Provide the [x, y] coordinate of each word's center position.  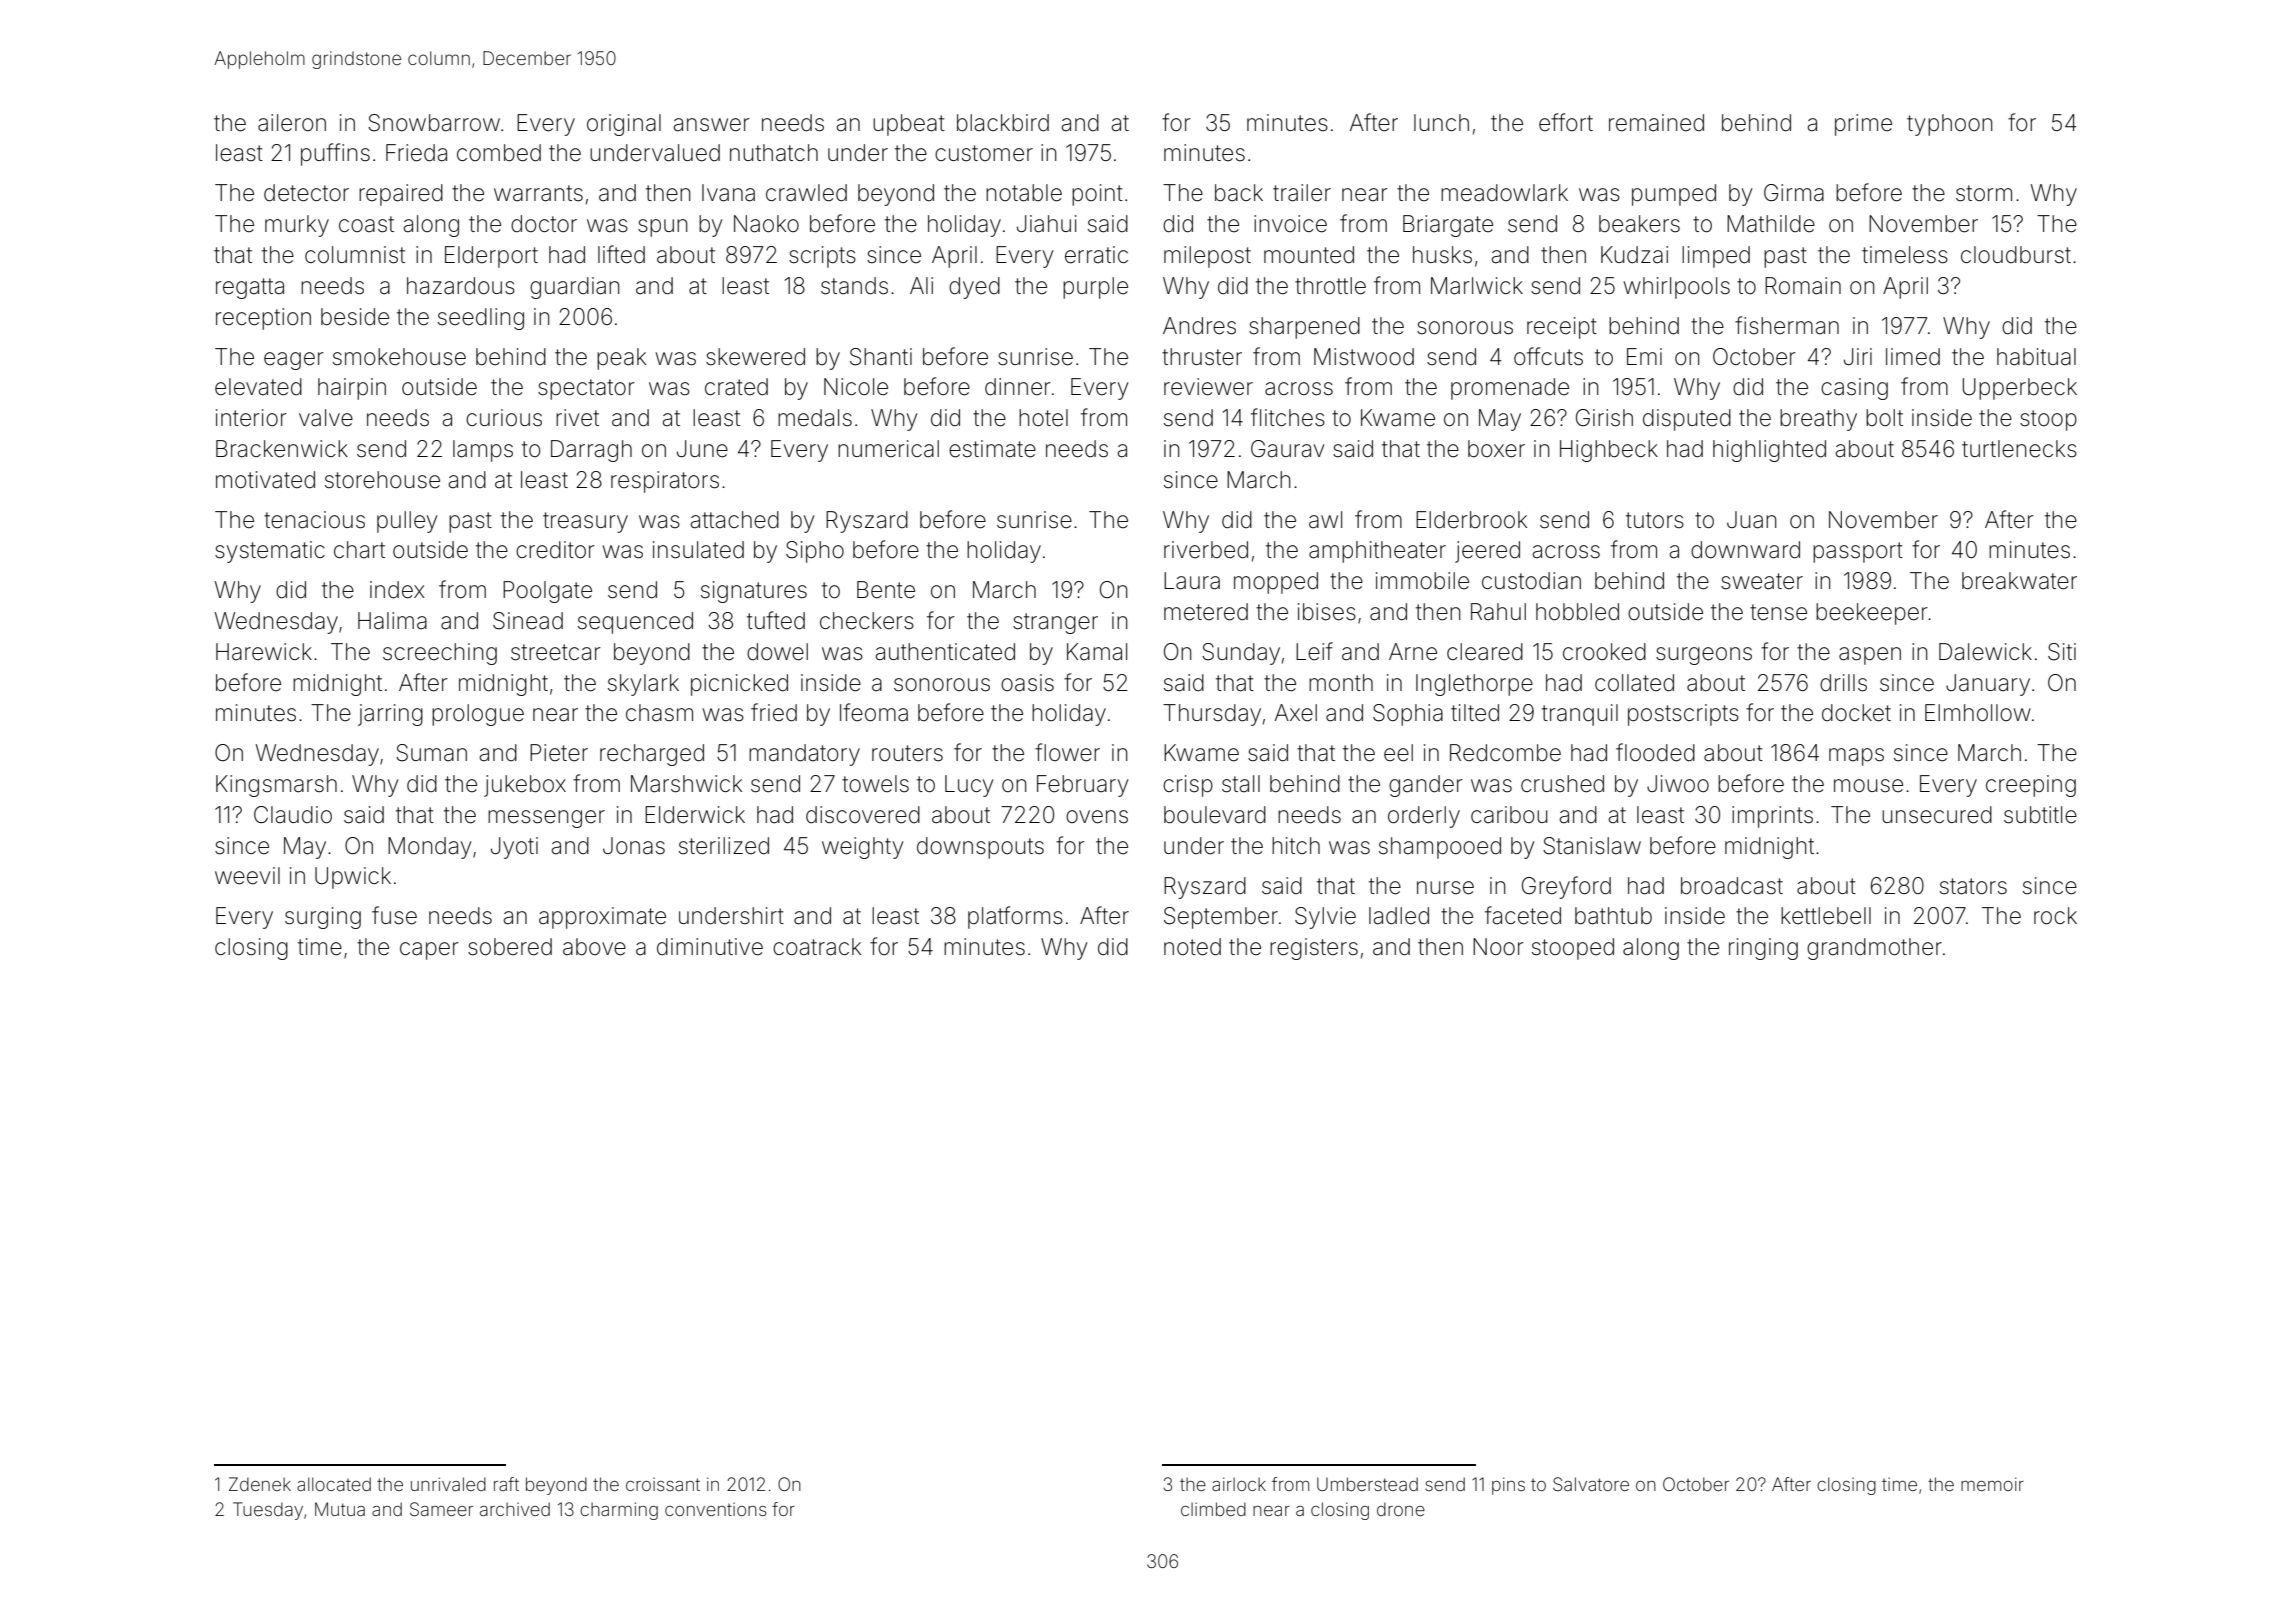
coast [366, 224]
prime [1863, 125]
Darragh [591, 451]
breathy [1818, 420]
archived [515, 1509]
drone [1401, 1509]
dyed [974, 288]
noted [1192, 947]
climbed [1213, 1509]
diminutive [710, 947]
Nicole [856, 387]
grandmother [1874, 949]
